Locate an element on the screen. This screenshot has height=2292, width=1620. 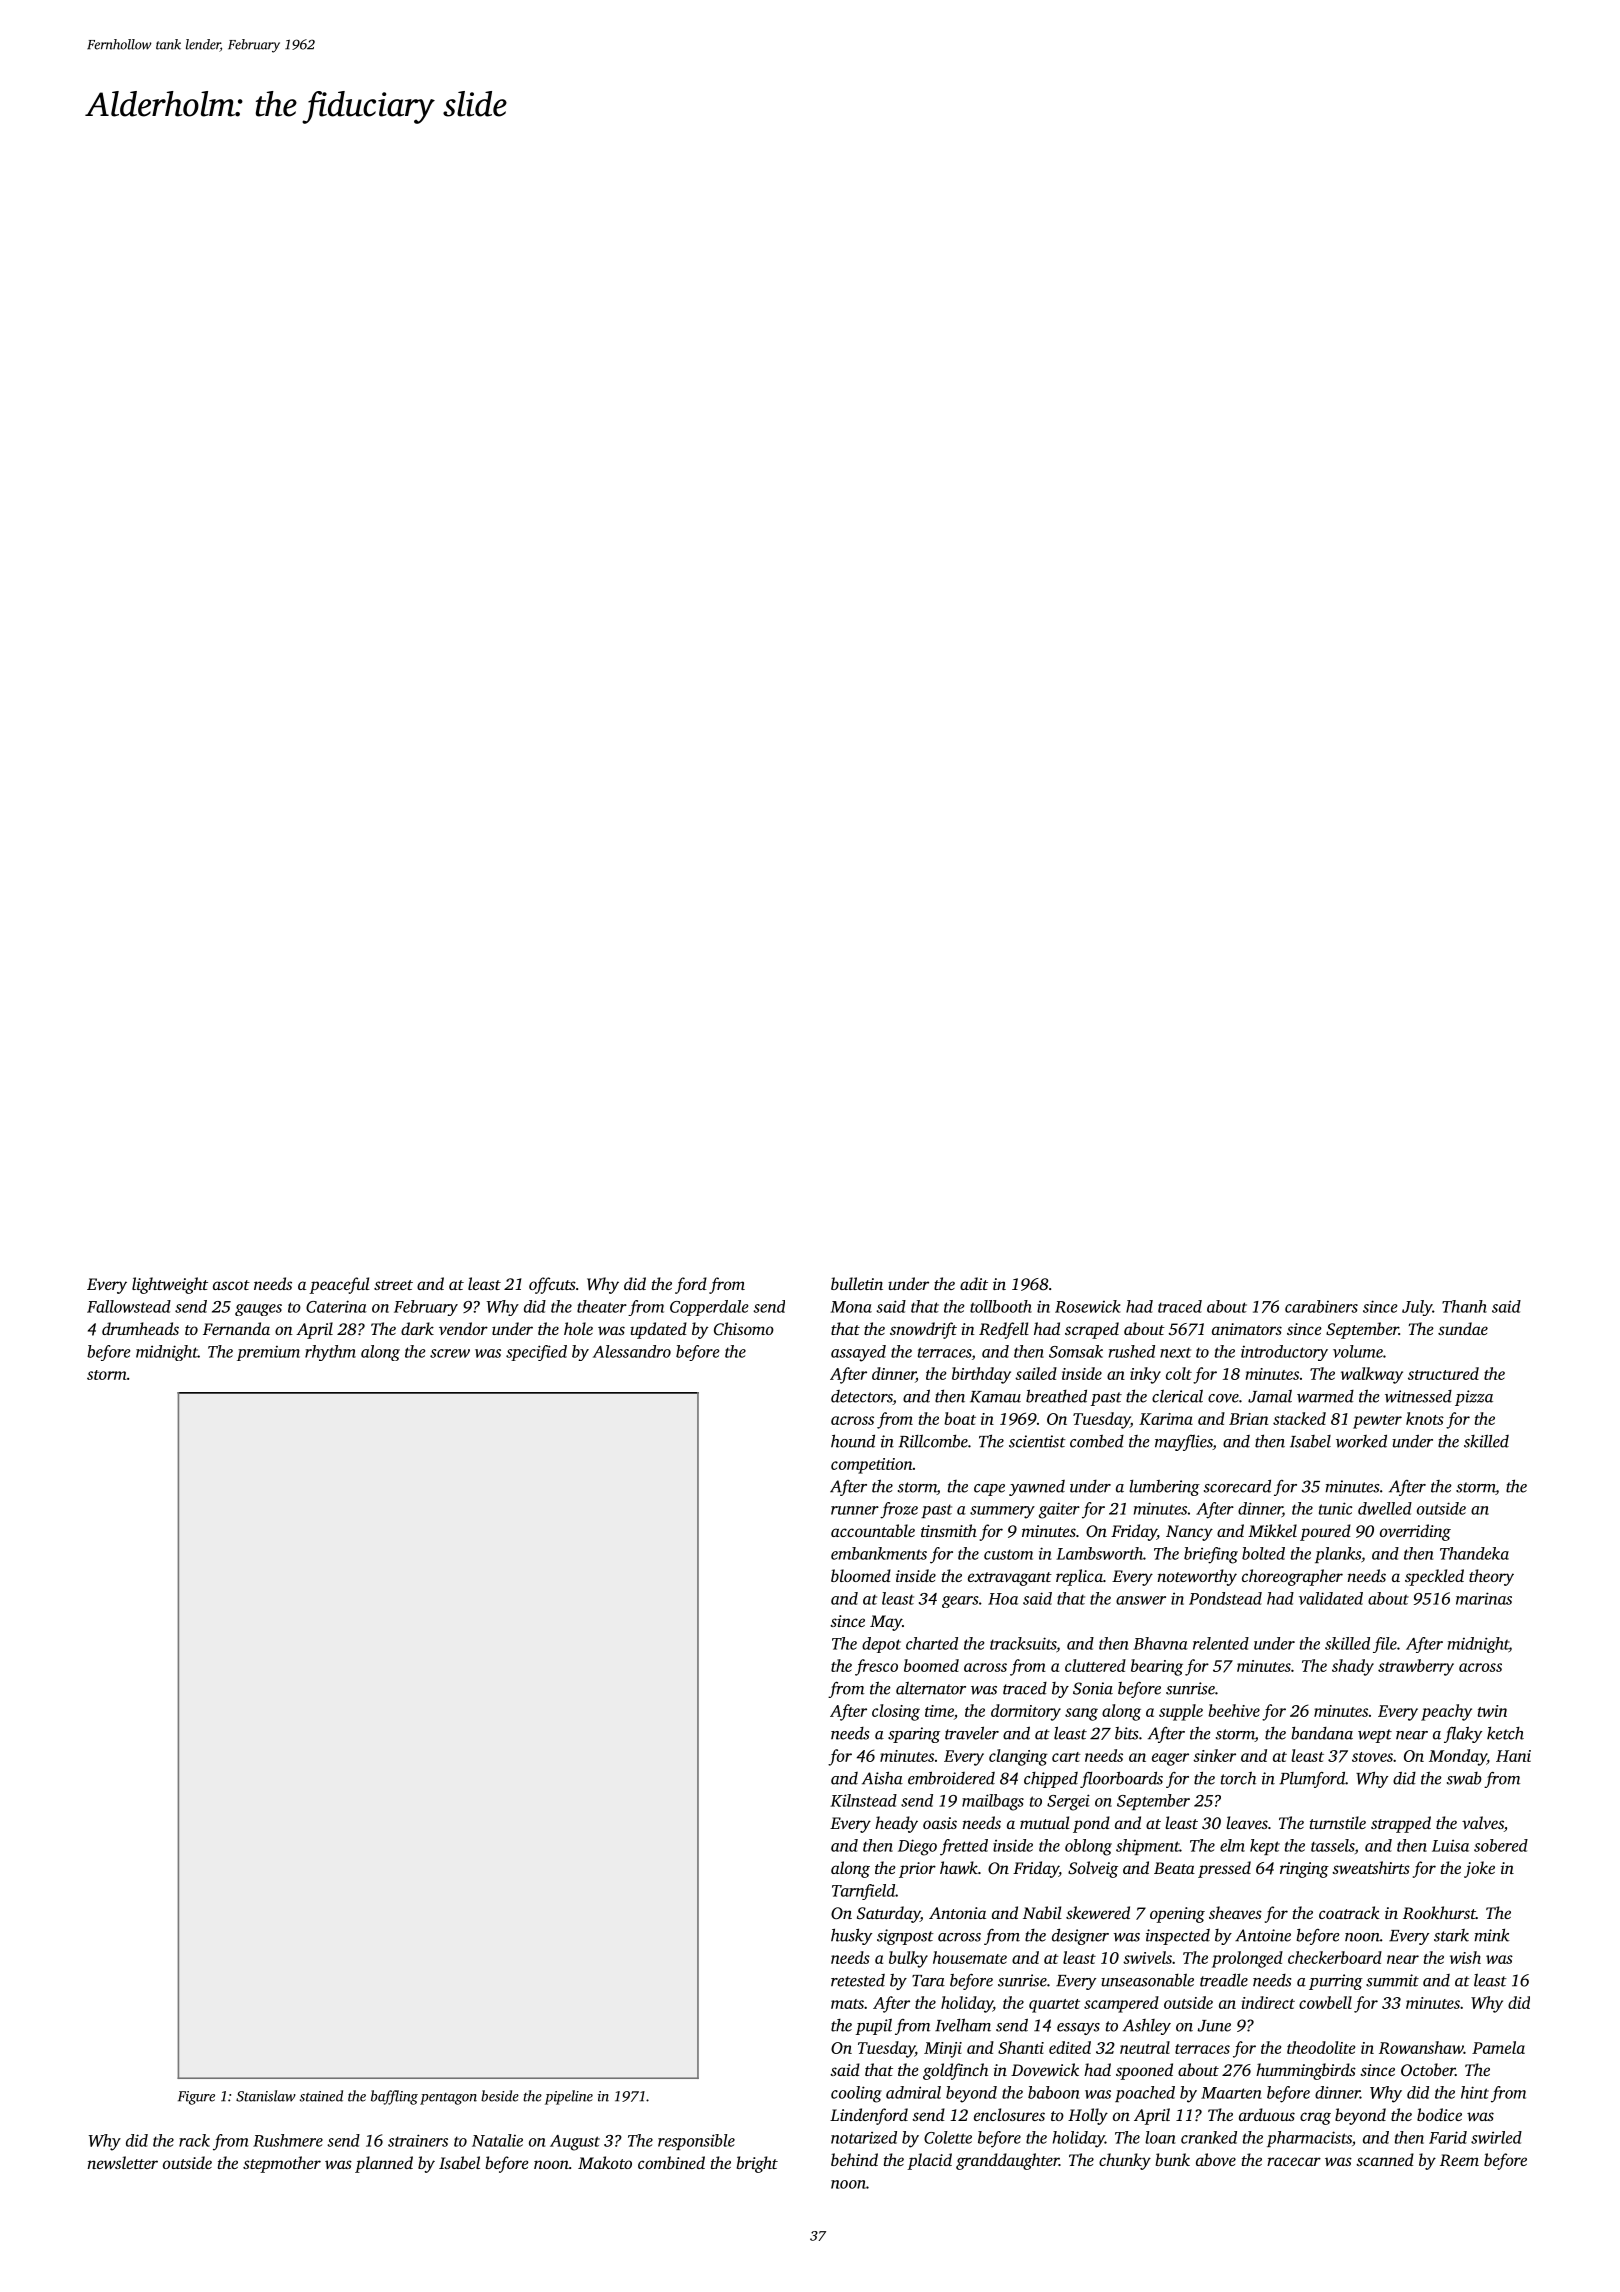
stacked is located at coordinates (1299, 1418).
